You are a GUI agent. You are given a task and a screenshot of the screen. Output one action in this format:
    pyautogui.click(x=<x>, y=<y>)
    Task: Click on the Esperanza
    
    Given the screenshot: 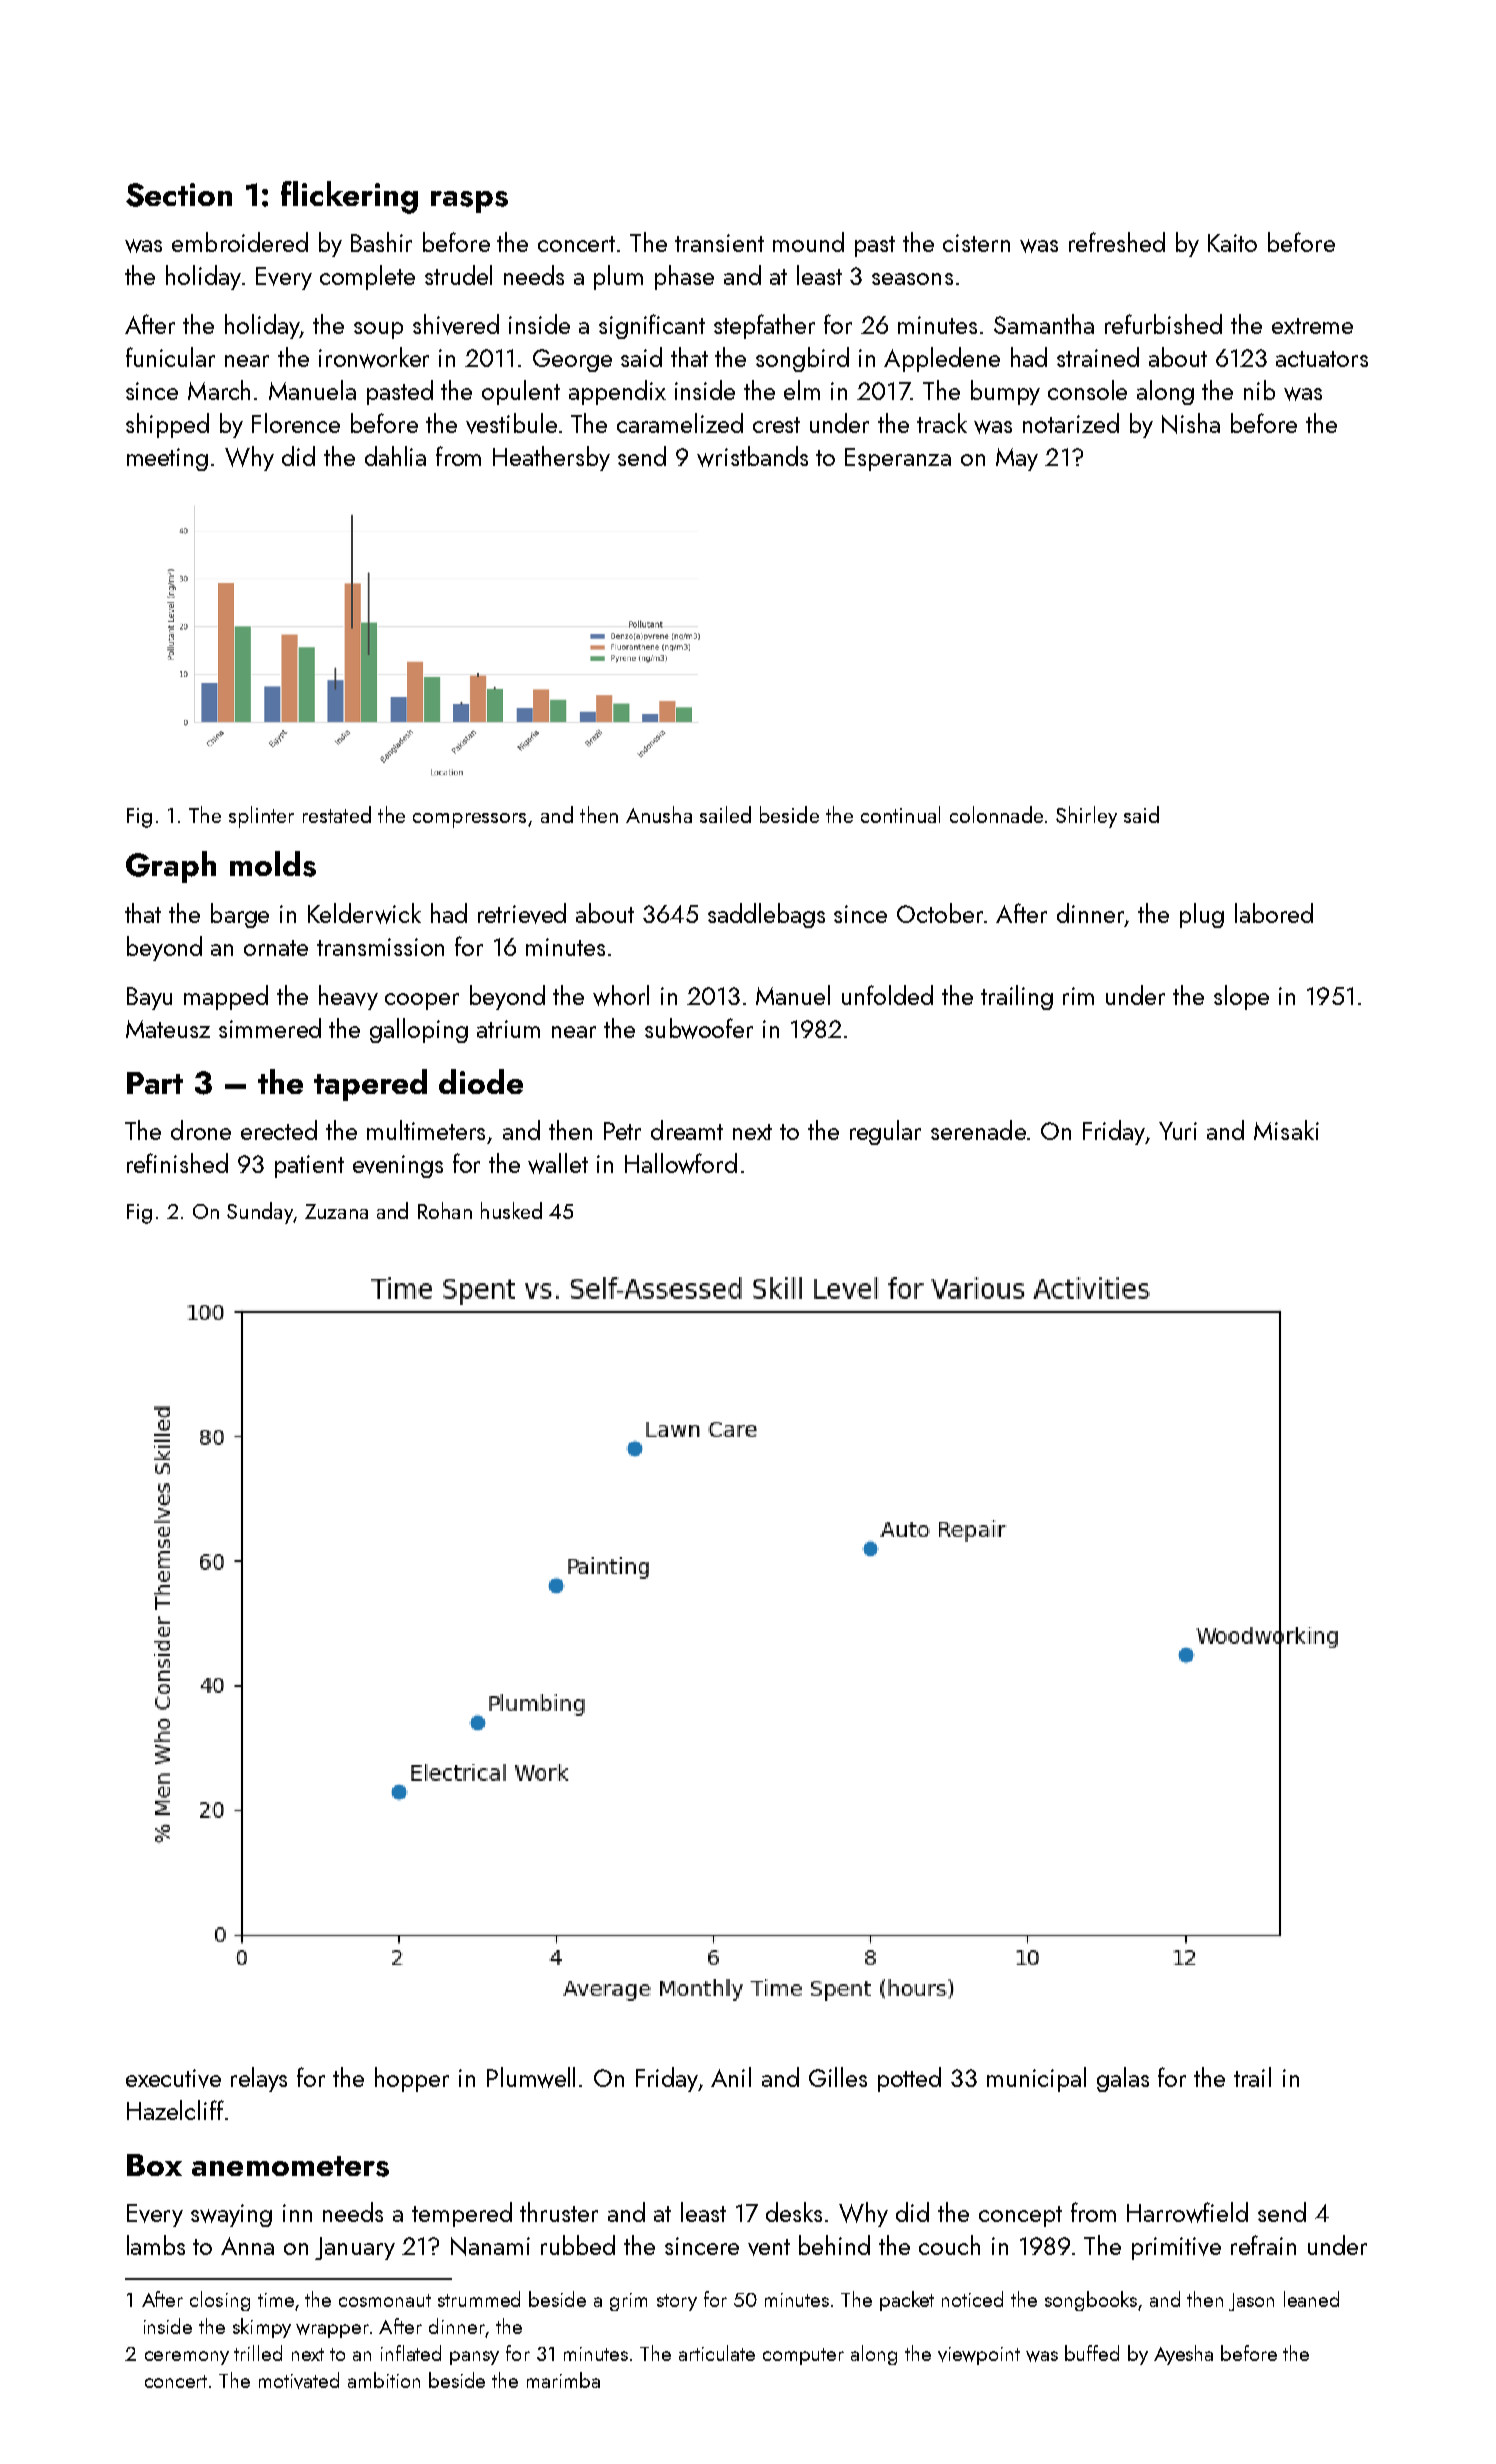 What is the action you would take?
    pyautogui.click(x=898, y=459)
